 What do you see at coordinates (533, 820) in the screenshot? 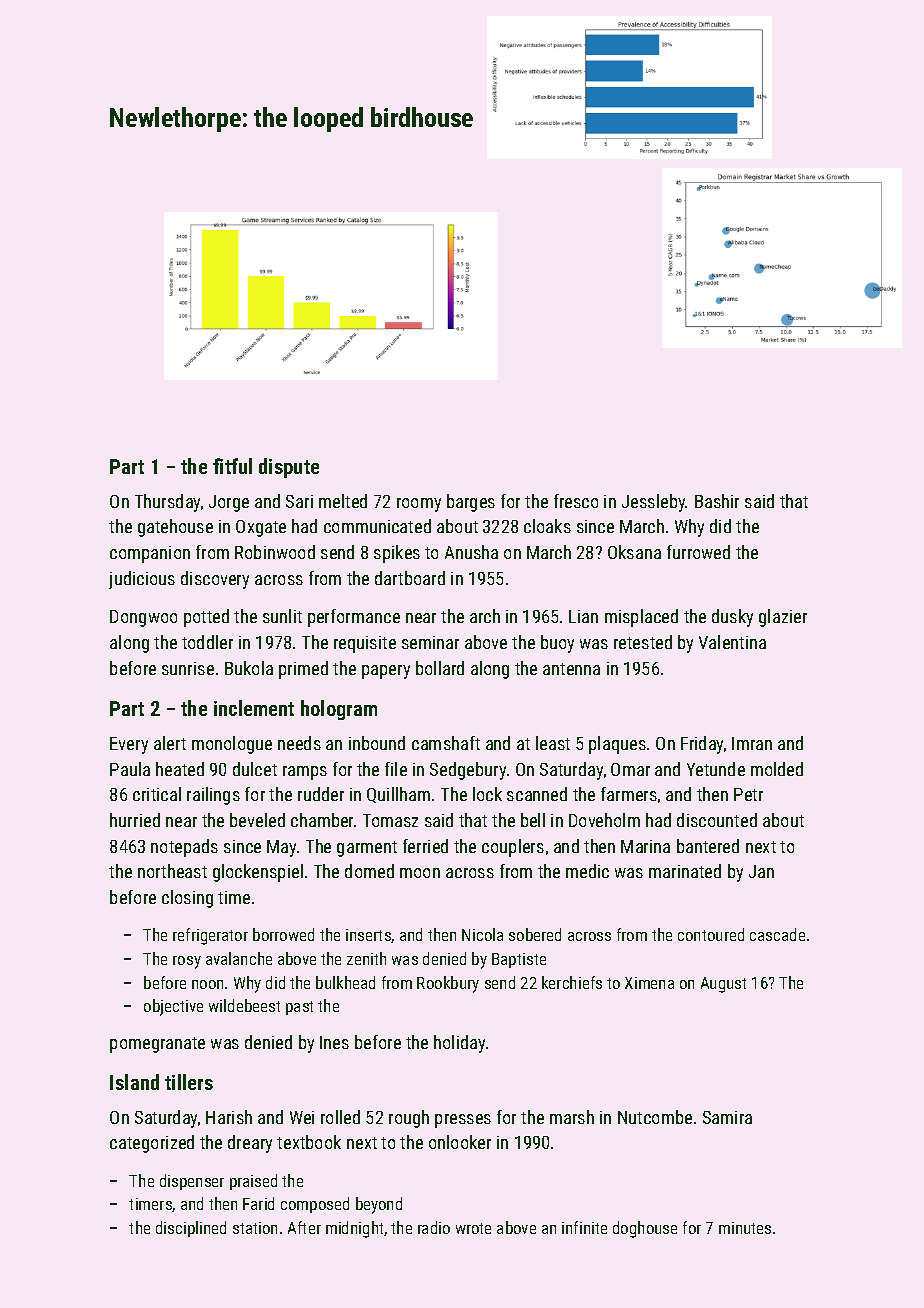
I see `bell` at bounding box center [533, 820].
